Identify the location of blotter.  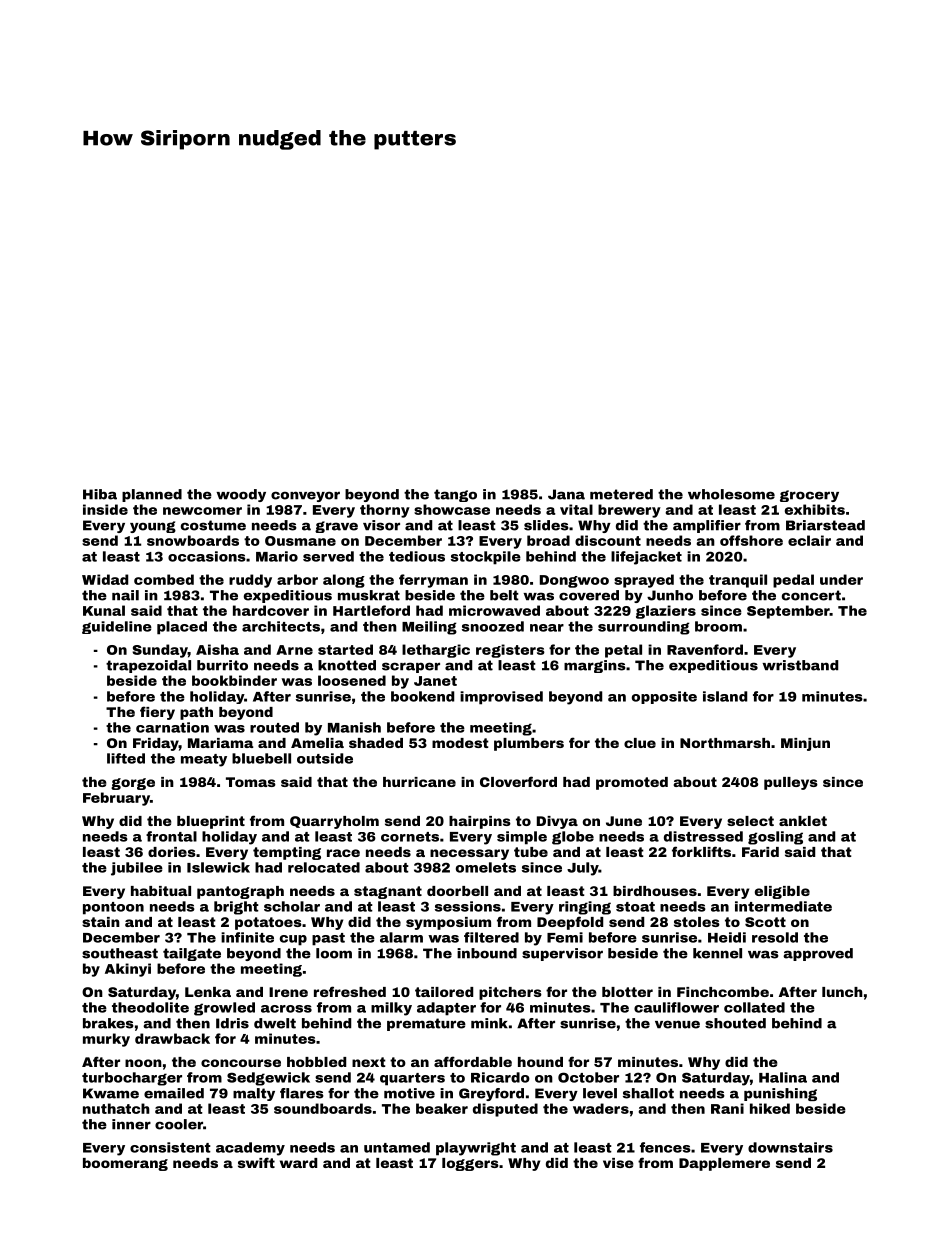
(627, 992).
